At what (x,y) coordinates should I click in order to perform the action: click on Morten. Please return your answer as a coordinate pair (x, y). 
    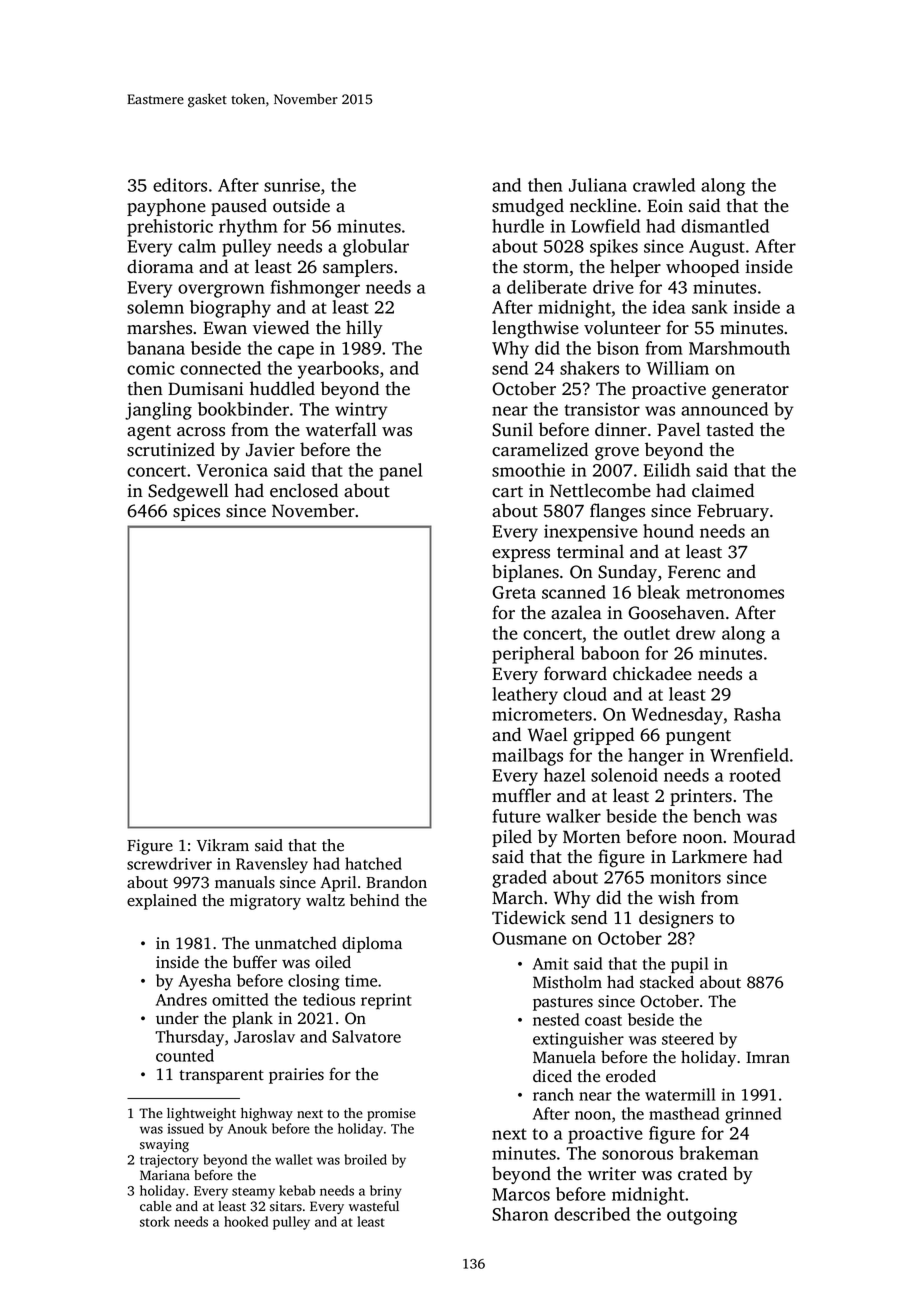
    Looking at the image, I should click on (592, 837).
